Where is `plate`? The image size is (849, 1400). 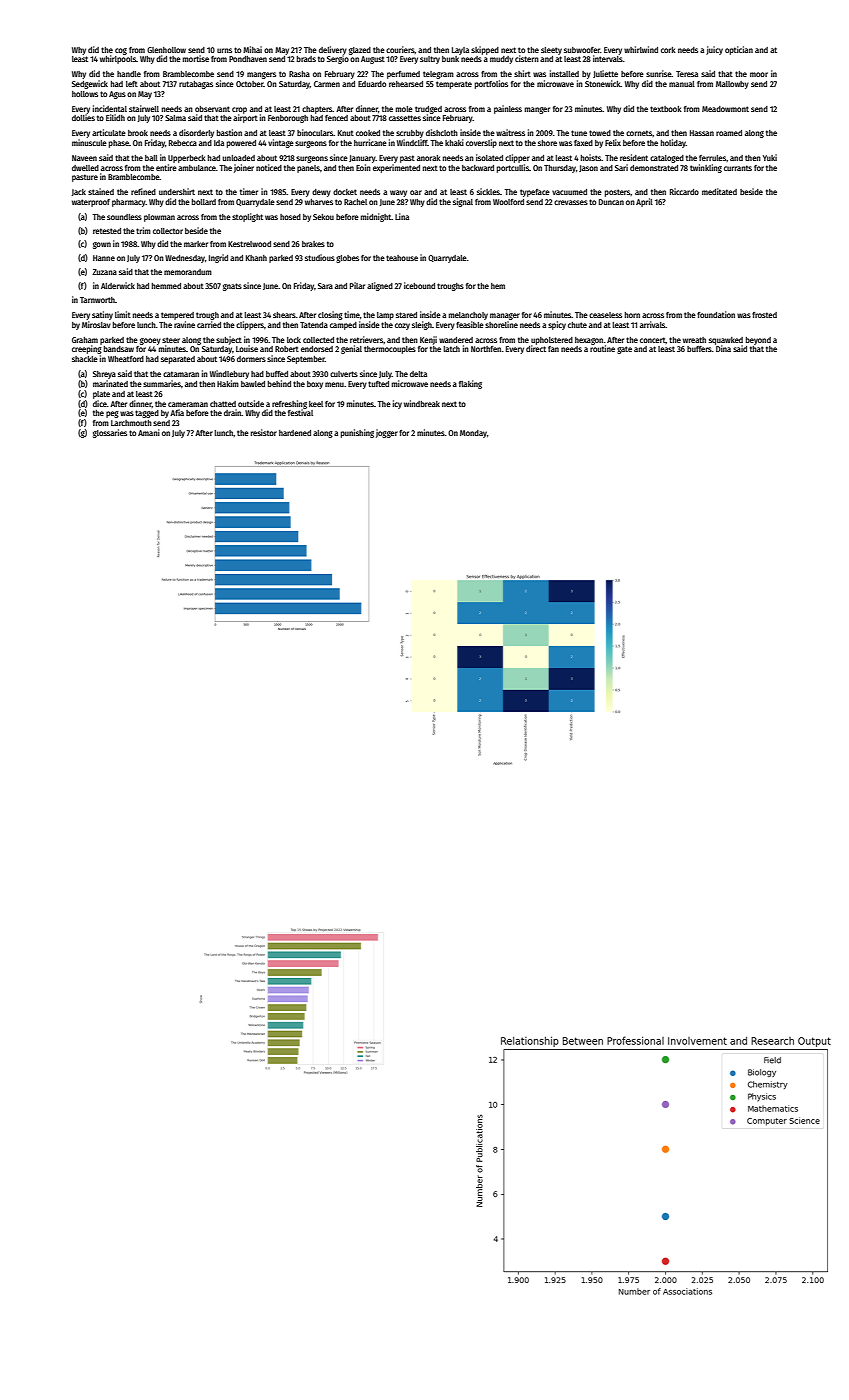 plate is located at coordinates (101, 395).
